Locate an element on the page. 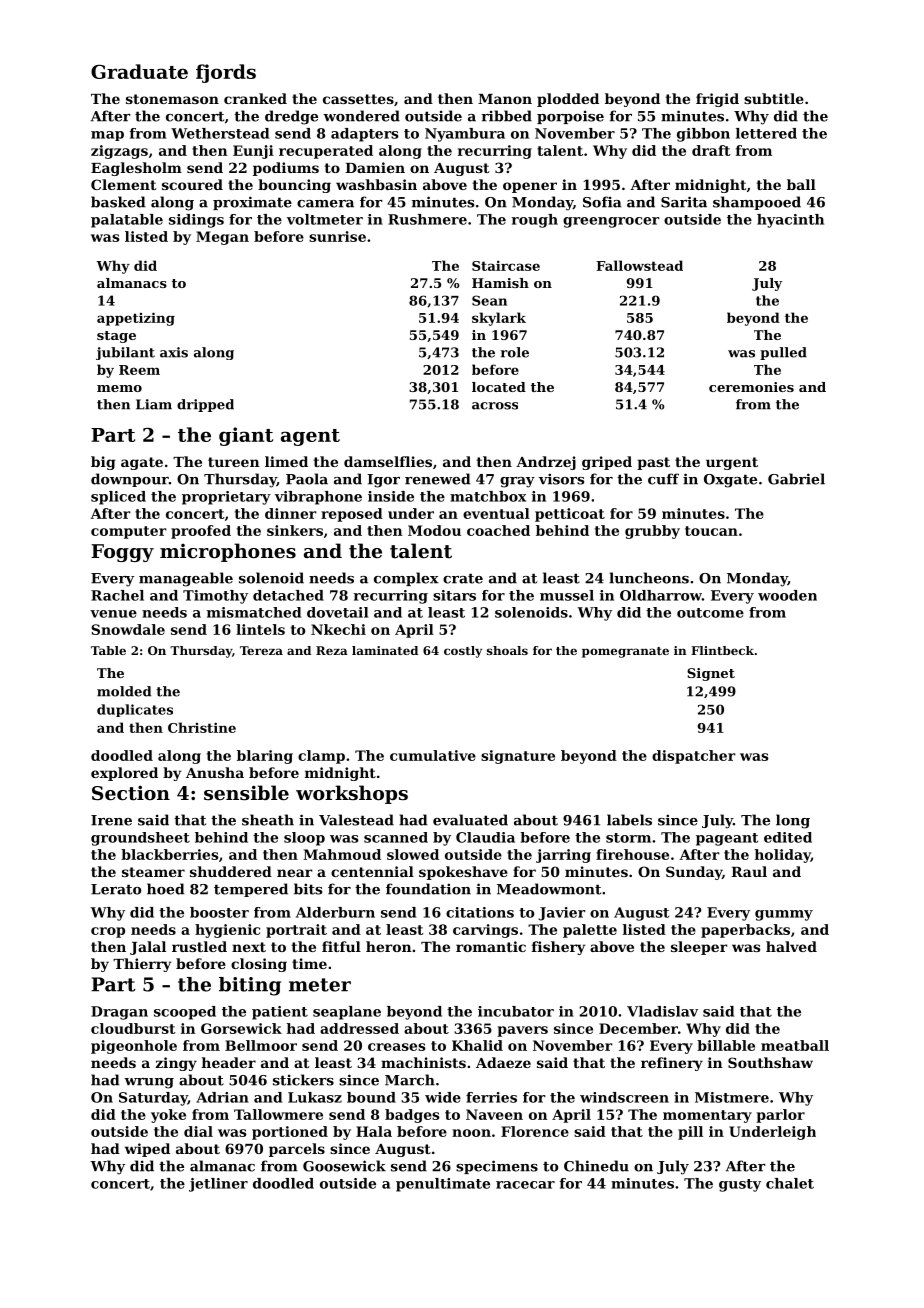 The width and height of the page is (924, 1308). shampooed is located at coordinates (757, 203).
